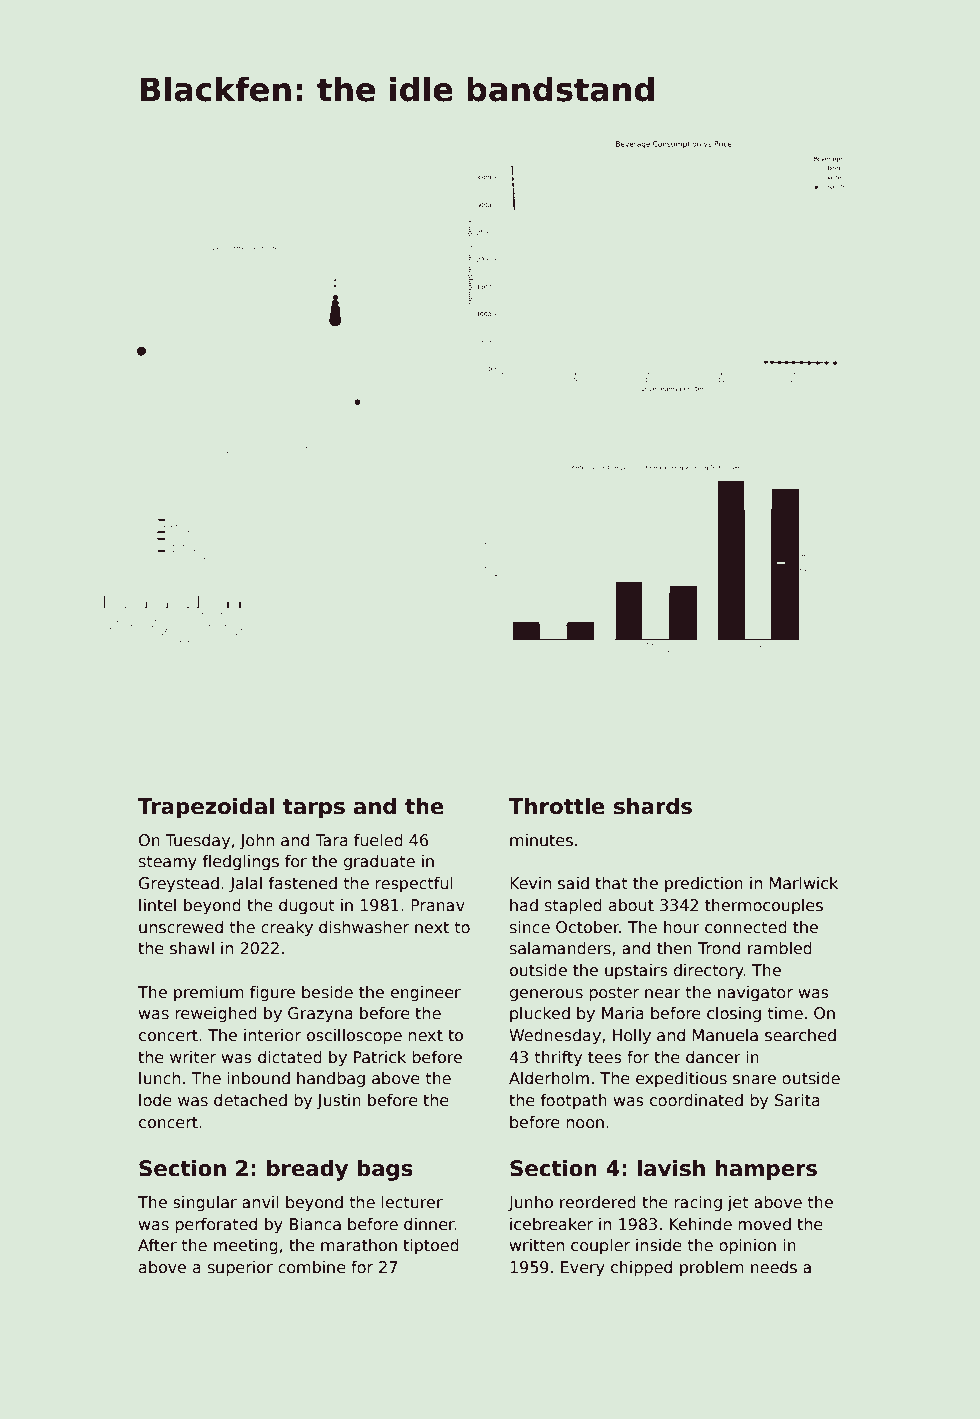  Describe the element at coordinates (206, 808) in the page. I see `Trapezoidal` at that location.
